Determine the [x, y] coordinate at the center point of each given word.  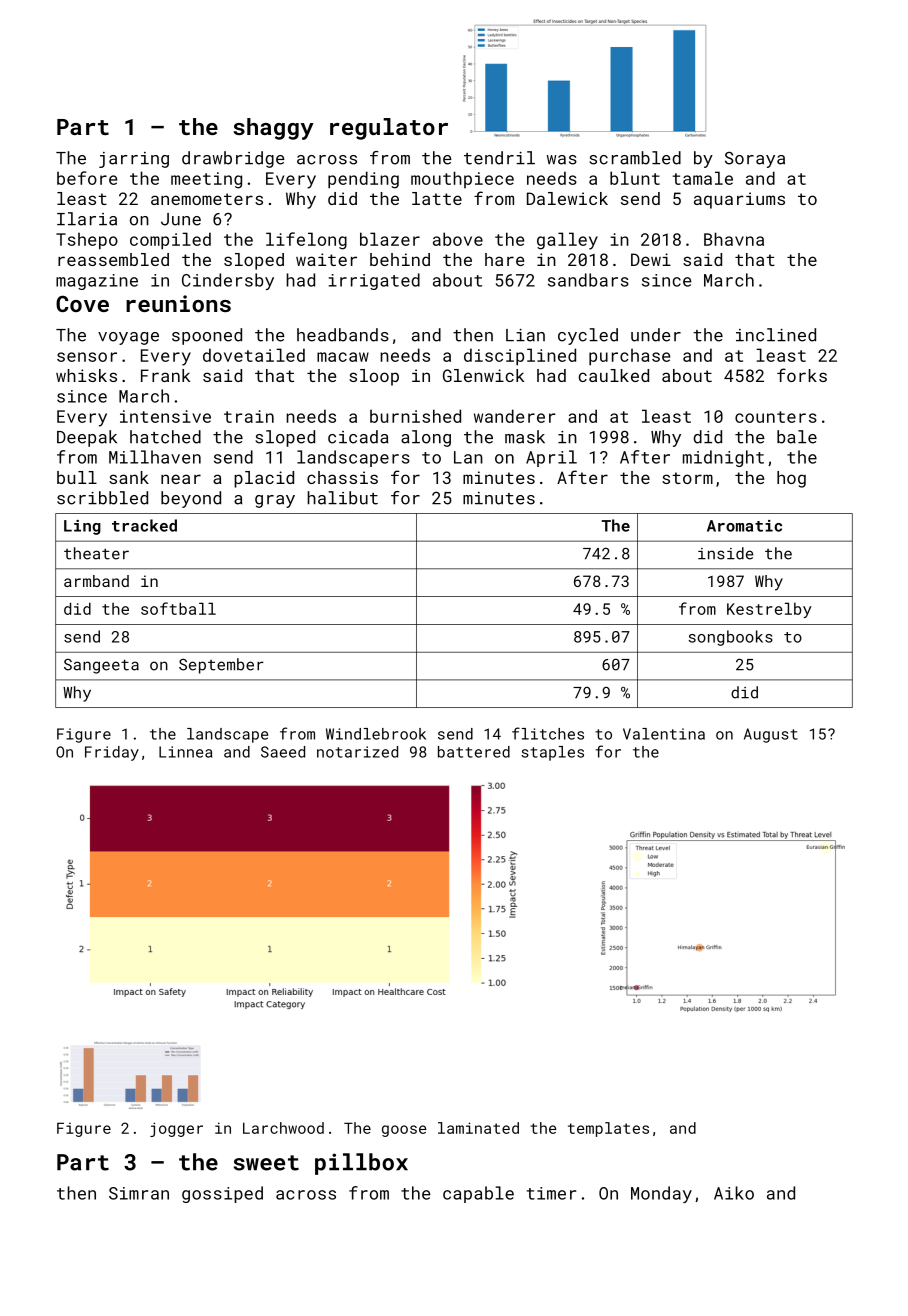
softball [178, 608]
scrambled [635, 158]
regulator [389, 129]
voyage [128, 338]
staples [552, 753]
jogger [176, 1129]
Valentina [664, 734]
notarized [357, 752]
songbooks [731, 638]
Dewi [651, 259]
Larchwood [283, 1128]
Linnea [185, 752]
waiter [326, 259]
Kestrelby [769, 610]
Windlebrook [376, 734]
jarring [134, 160]
